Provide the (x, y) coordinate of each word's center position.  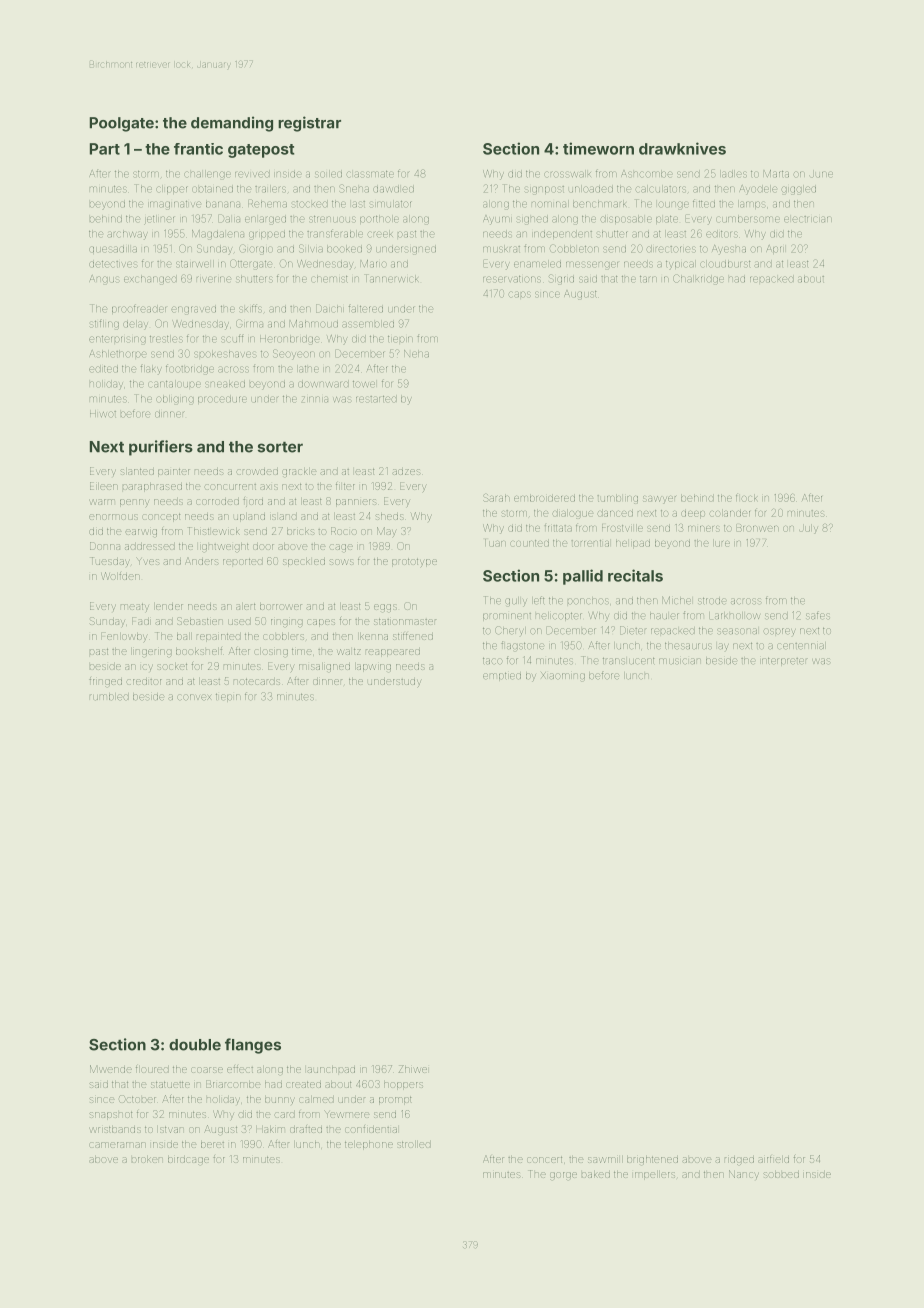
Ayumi (497, 220)
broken (147, 1159)
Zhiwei (412, 1069)
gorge (563, 1176)
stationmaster (405, 621)
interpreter (784, 661)
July (808, 529)
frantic (198, 149)
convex (194, 697)
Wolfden (120, 576)
